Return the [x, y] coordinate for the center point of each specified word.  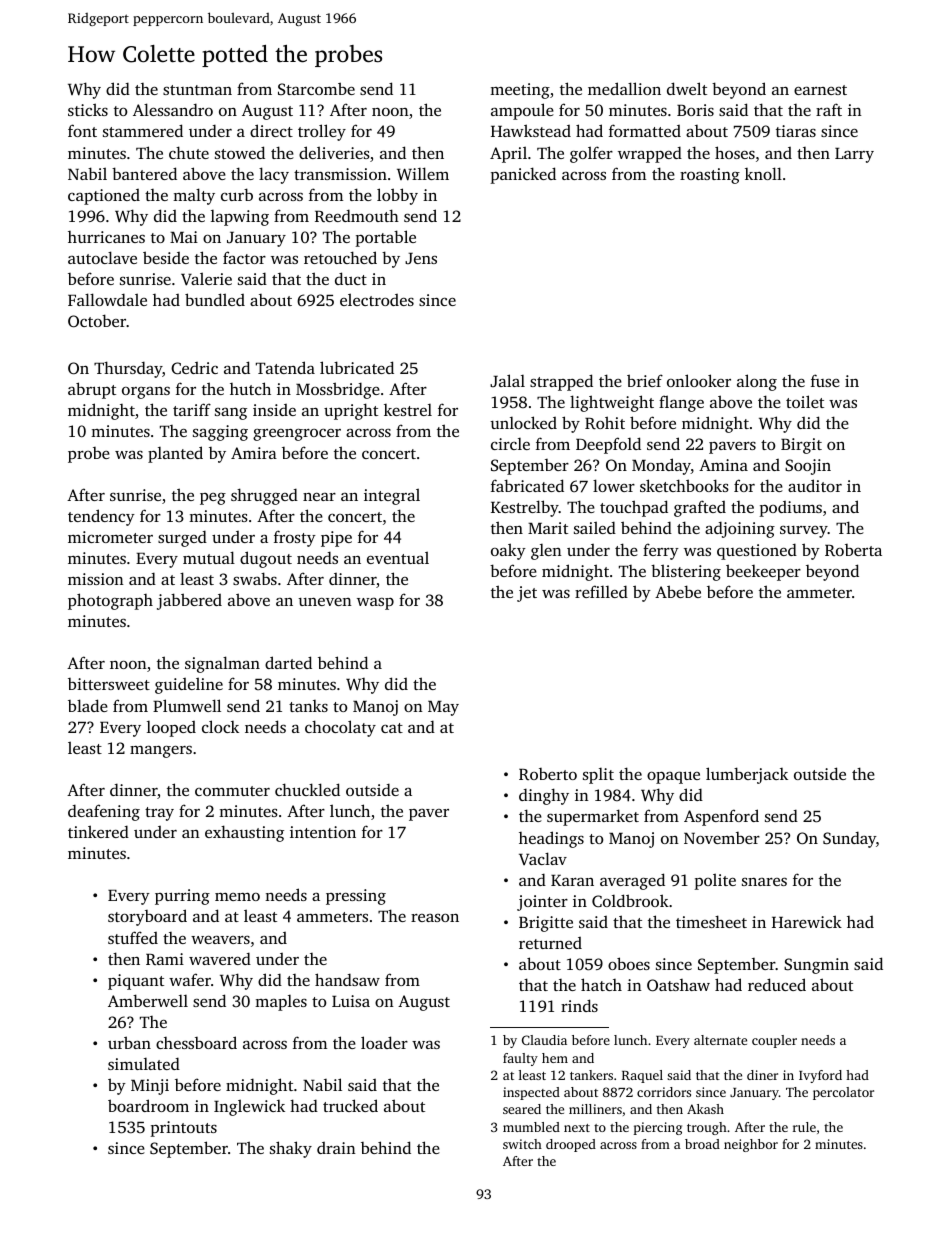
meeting [520, 91]
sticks [88, 109]
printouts [183, 1129]
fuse [825, 380]
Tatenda [285, 367]
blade [88, 705]
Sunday [849, 839]
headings [551, 839]
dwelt [687, 88]
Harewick [807, 921]
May [443, 708]
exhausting [244, 833]
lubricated [357, 367]
